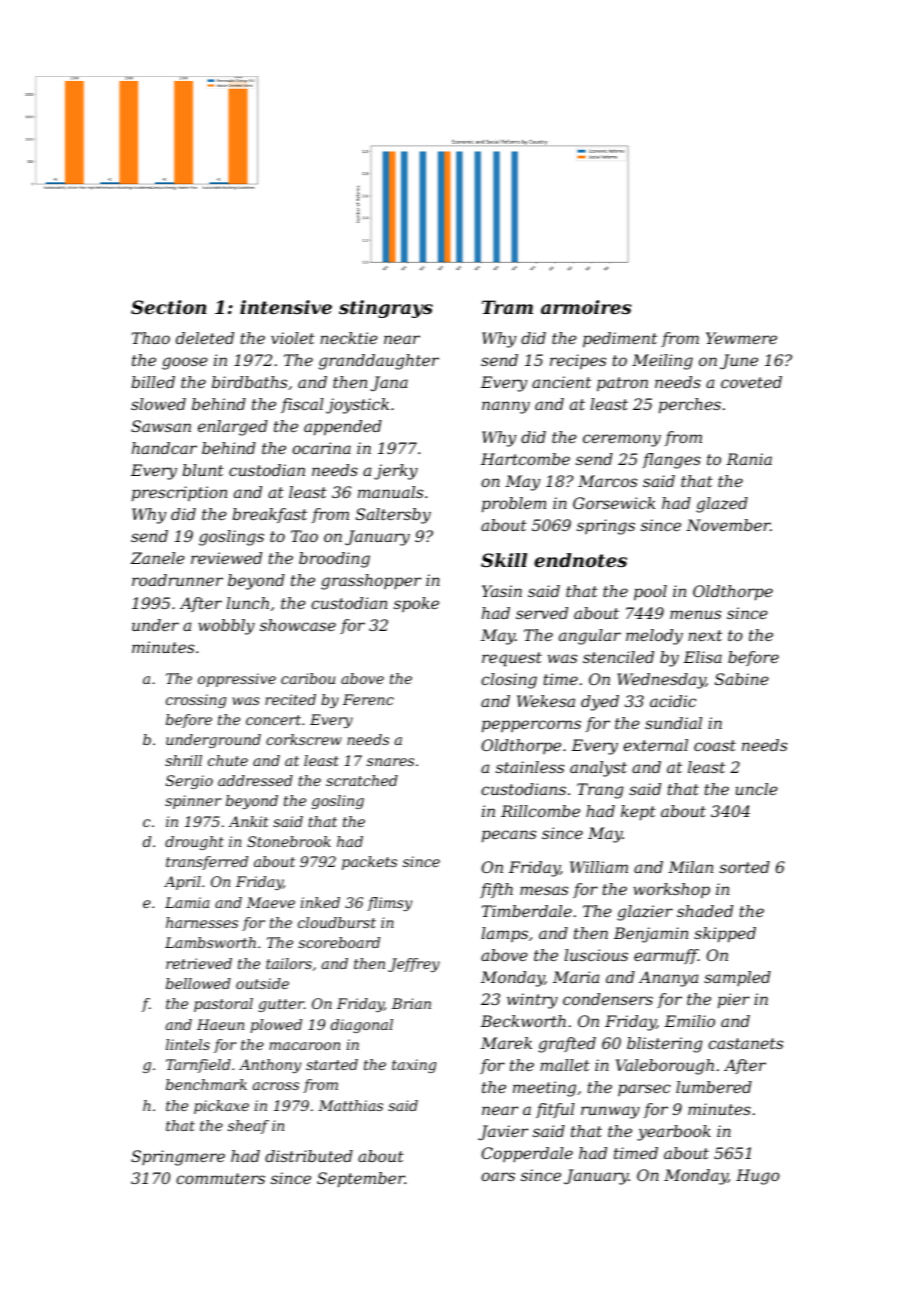  I want to click on flimsy, so click(389, 904).
